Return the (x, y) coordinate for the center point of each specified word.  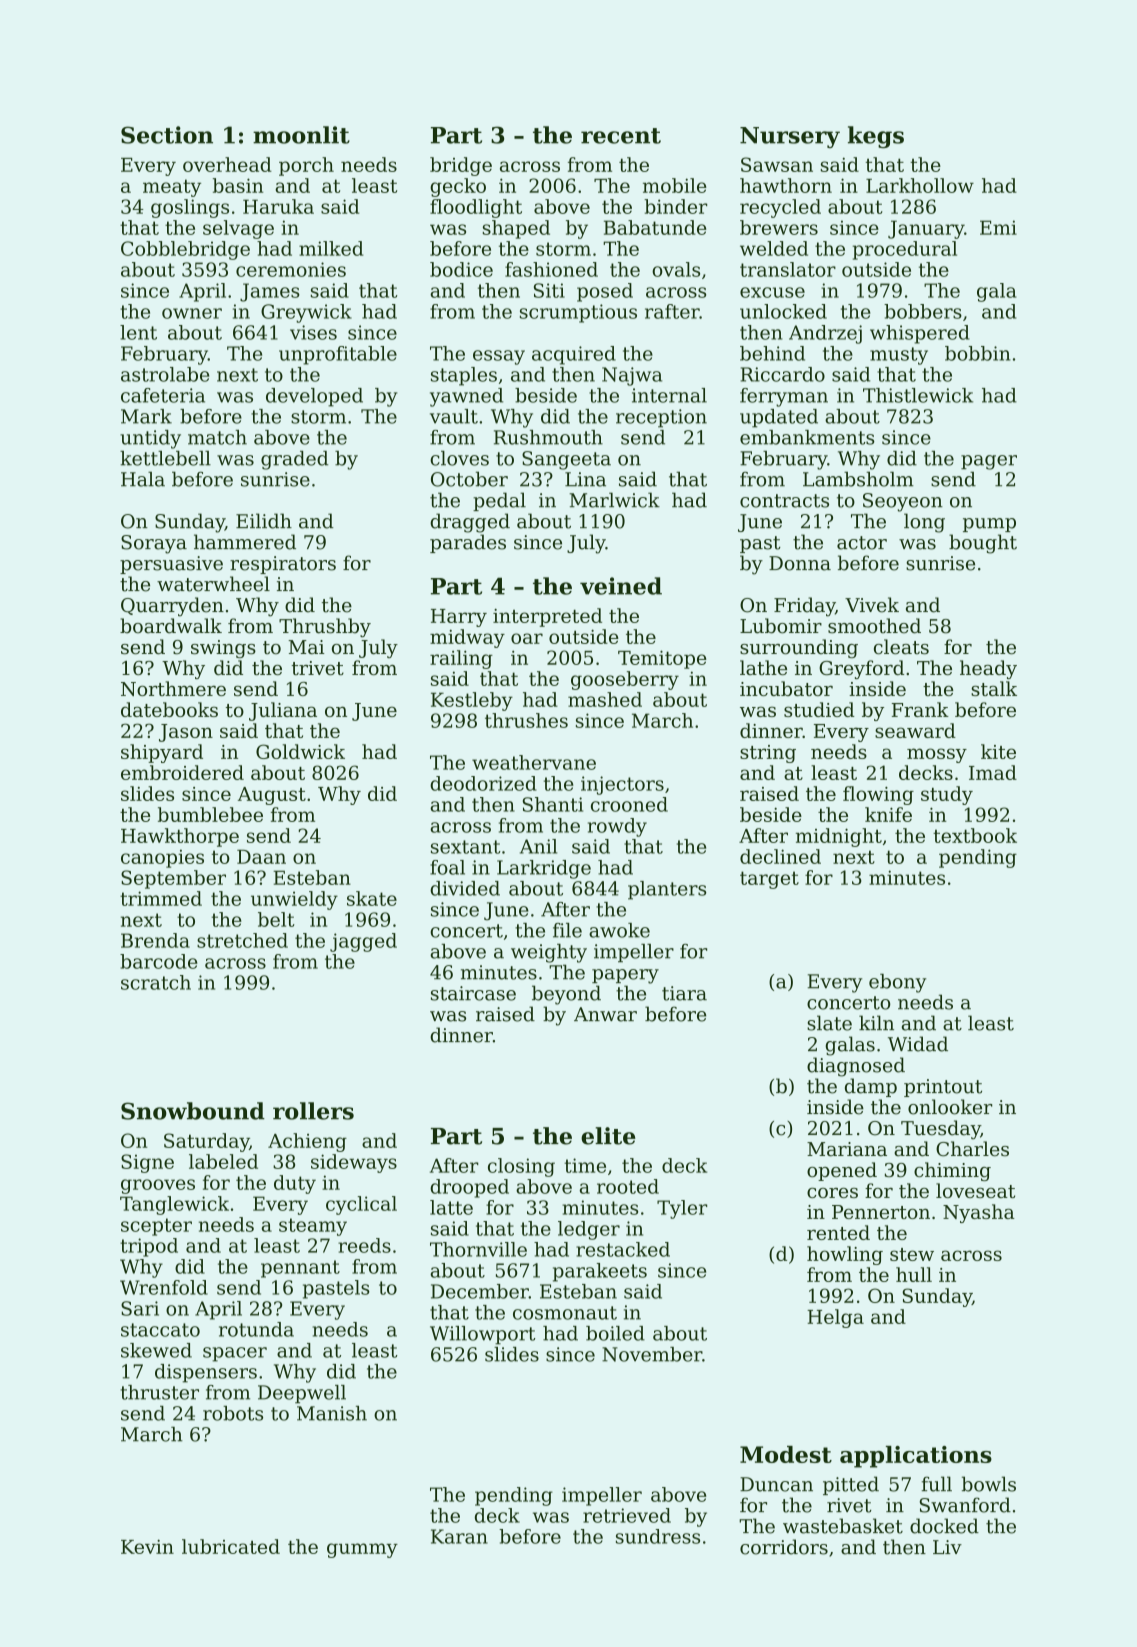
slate (829, 1023)
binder (675, 206)
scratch (156, 982)
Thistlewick (918, 395)
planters (667, 890)
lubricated (231, 1546)
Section (167, 135)
